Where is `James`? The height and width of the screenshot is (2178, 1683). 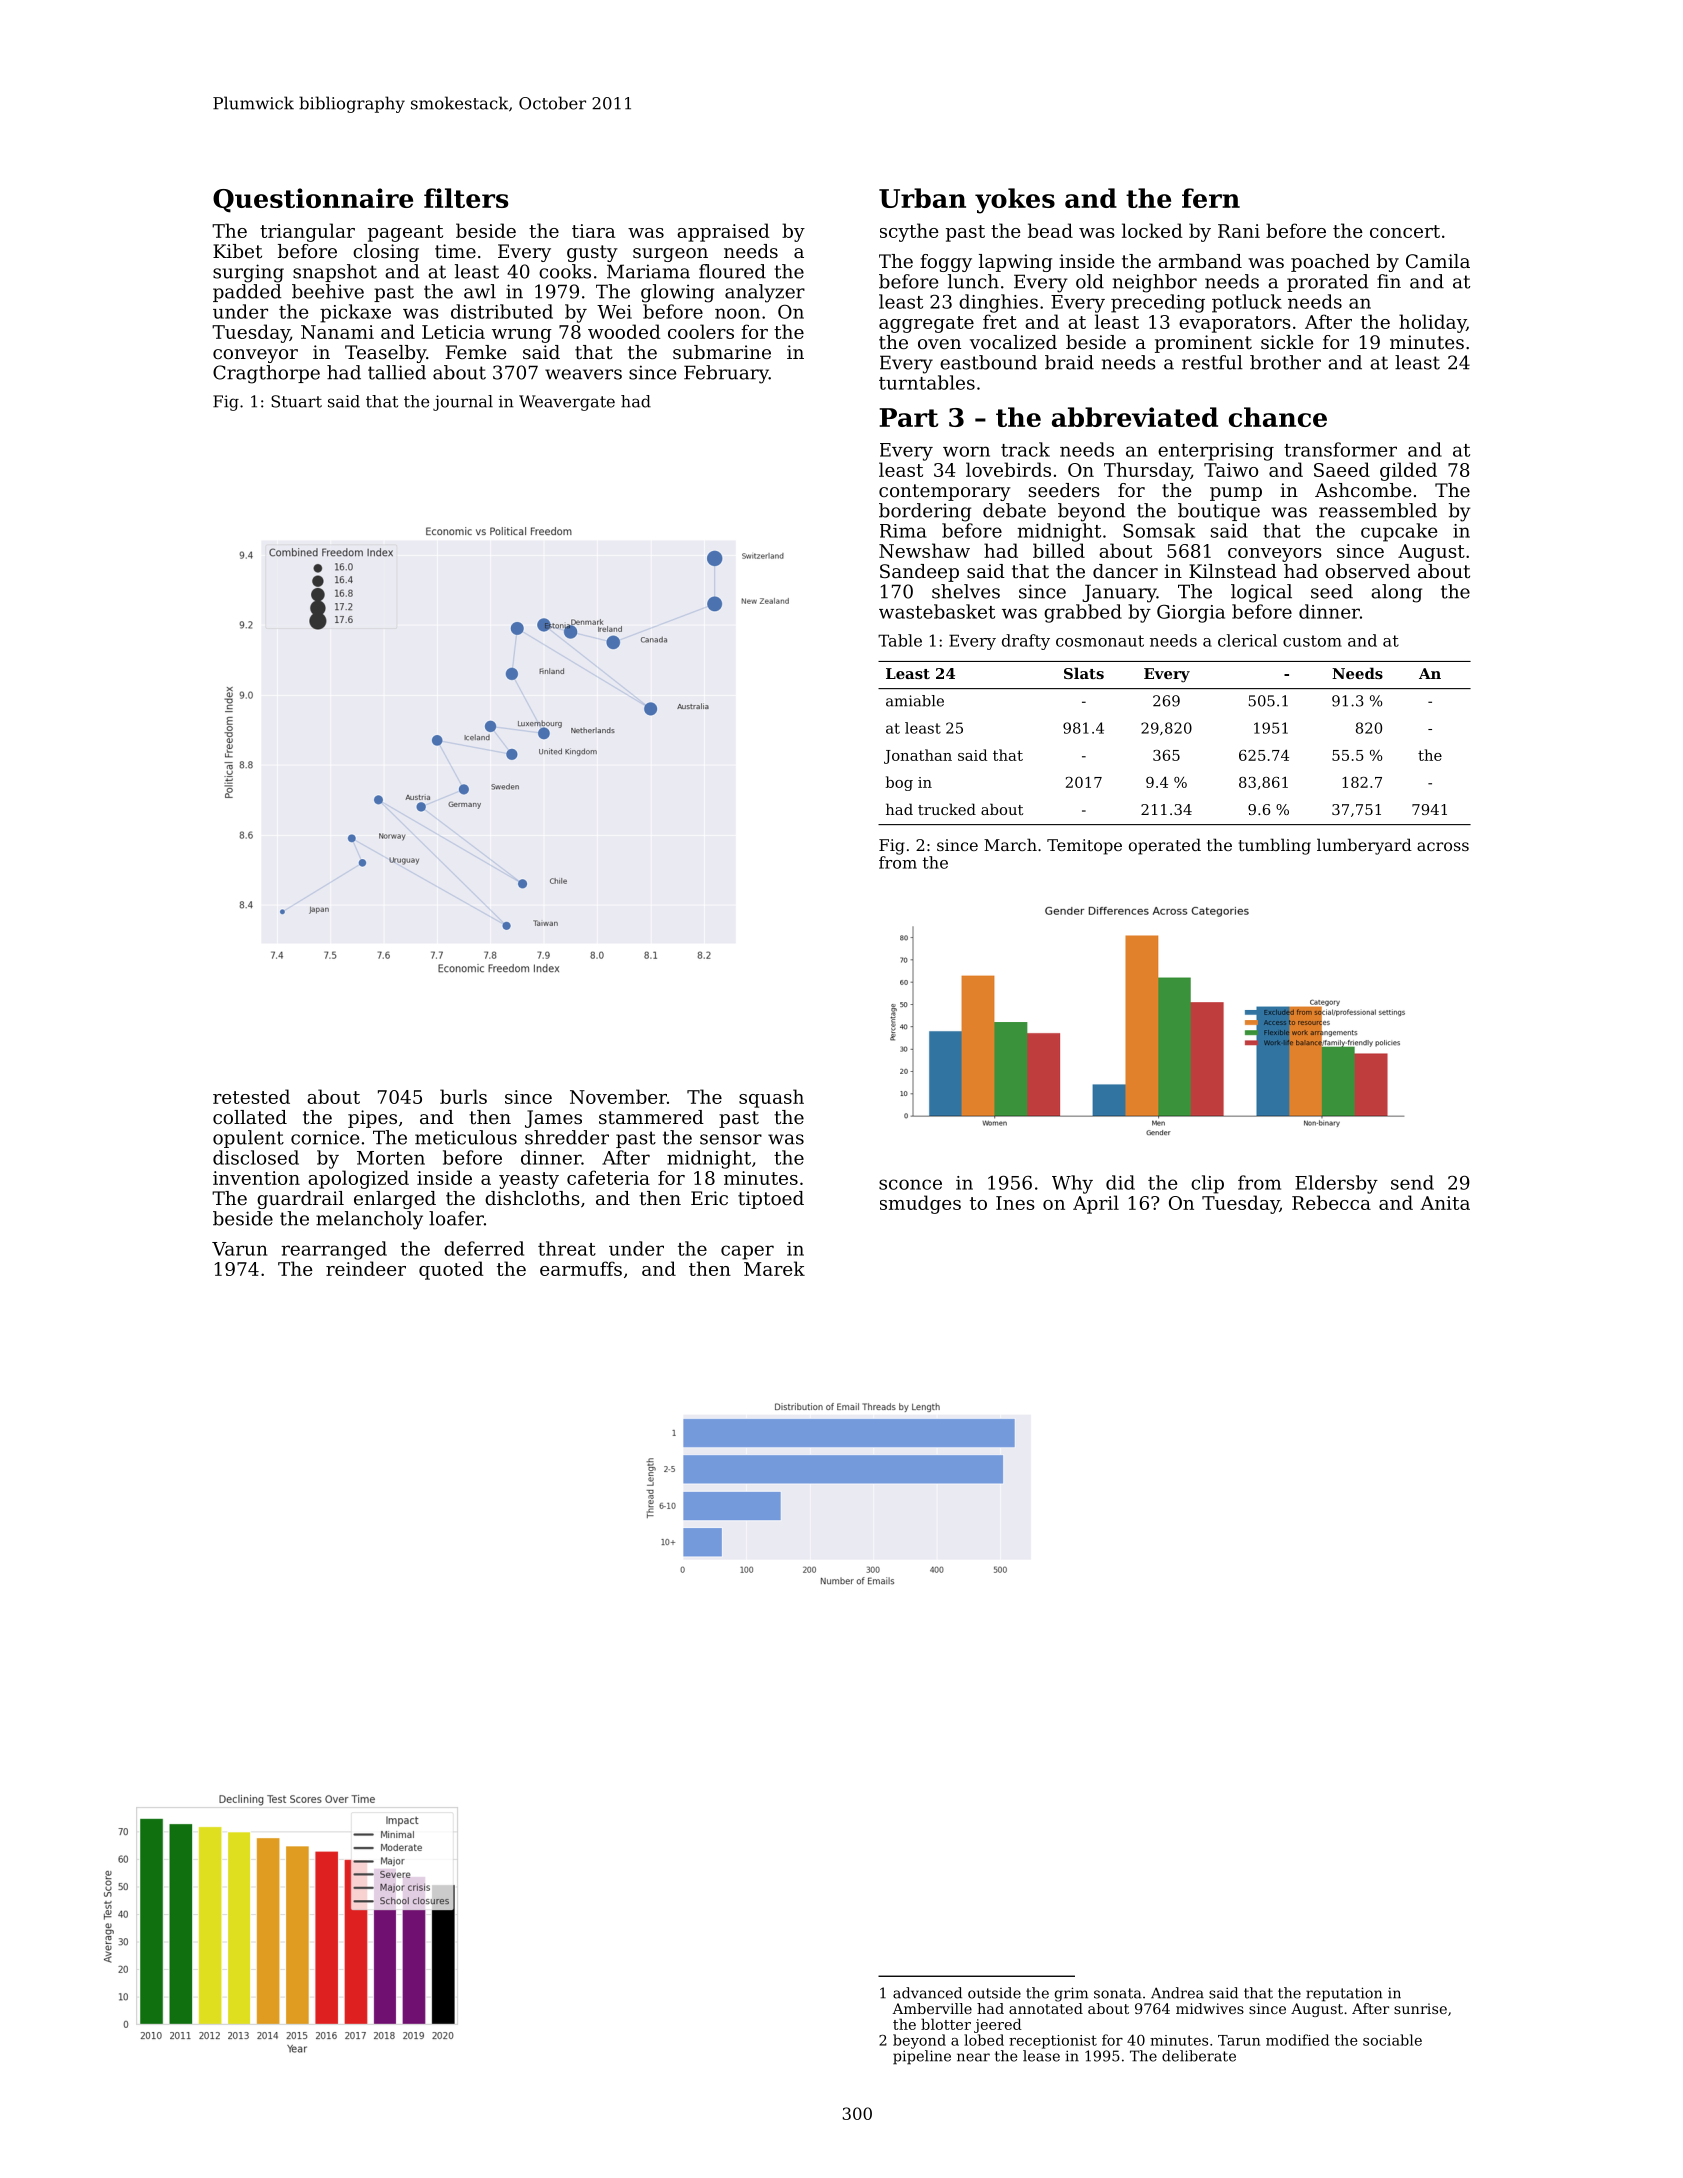
James is located at coordinates (553, 1119).
